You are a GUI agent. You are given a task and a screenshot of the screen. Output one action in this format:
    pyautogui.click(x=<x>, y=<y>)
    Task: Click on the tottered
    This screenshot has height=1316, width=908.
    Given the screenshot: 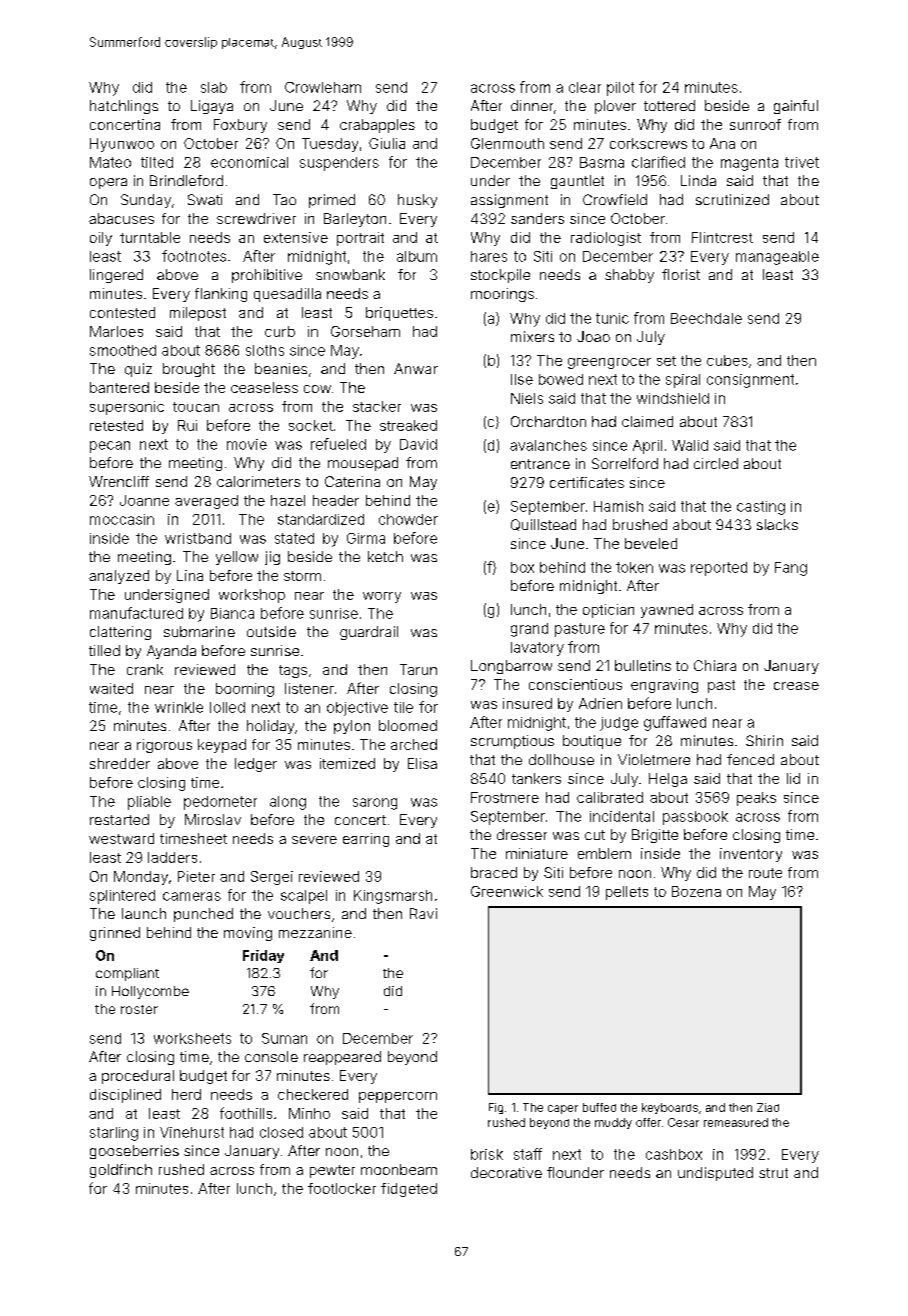 What is the action you would take?
    pyautogui.click(x=669, y=105)
